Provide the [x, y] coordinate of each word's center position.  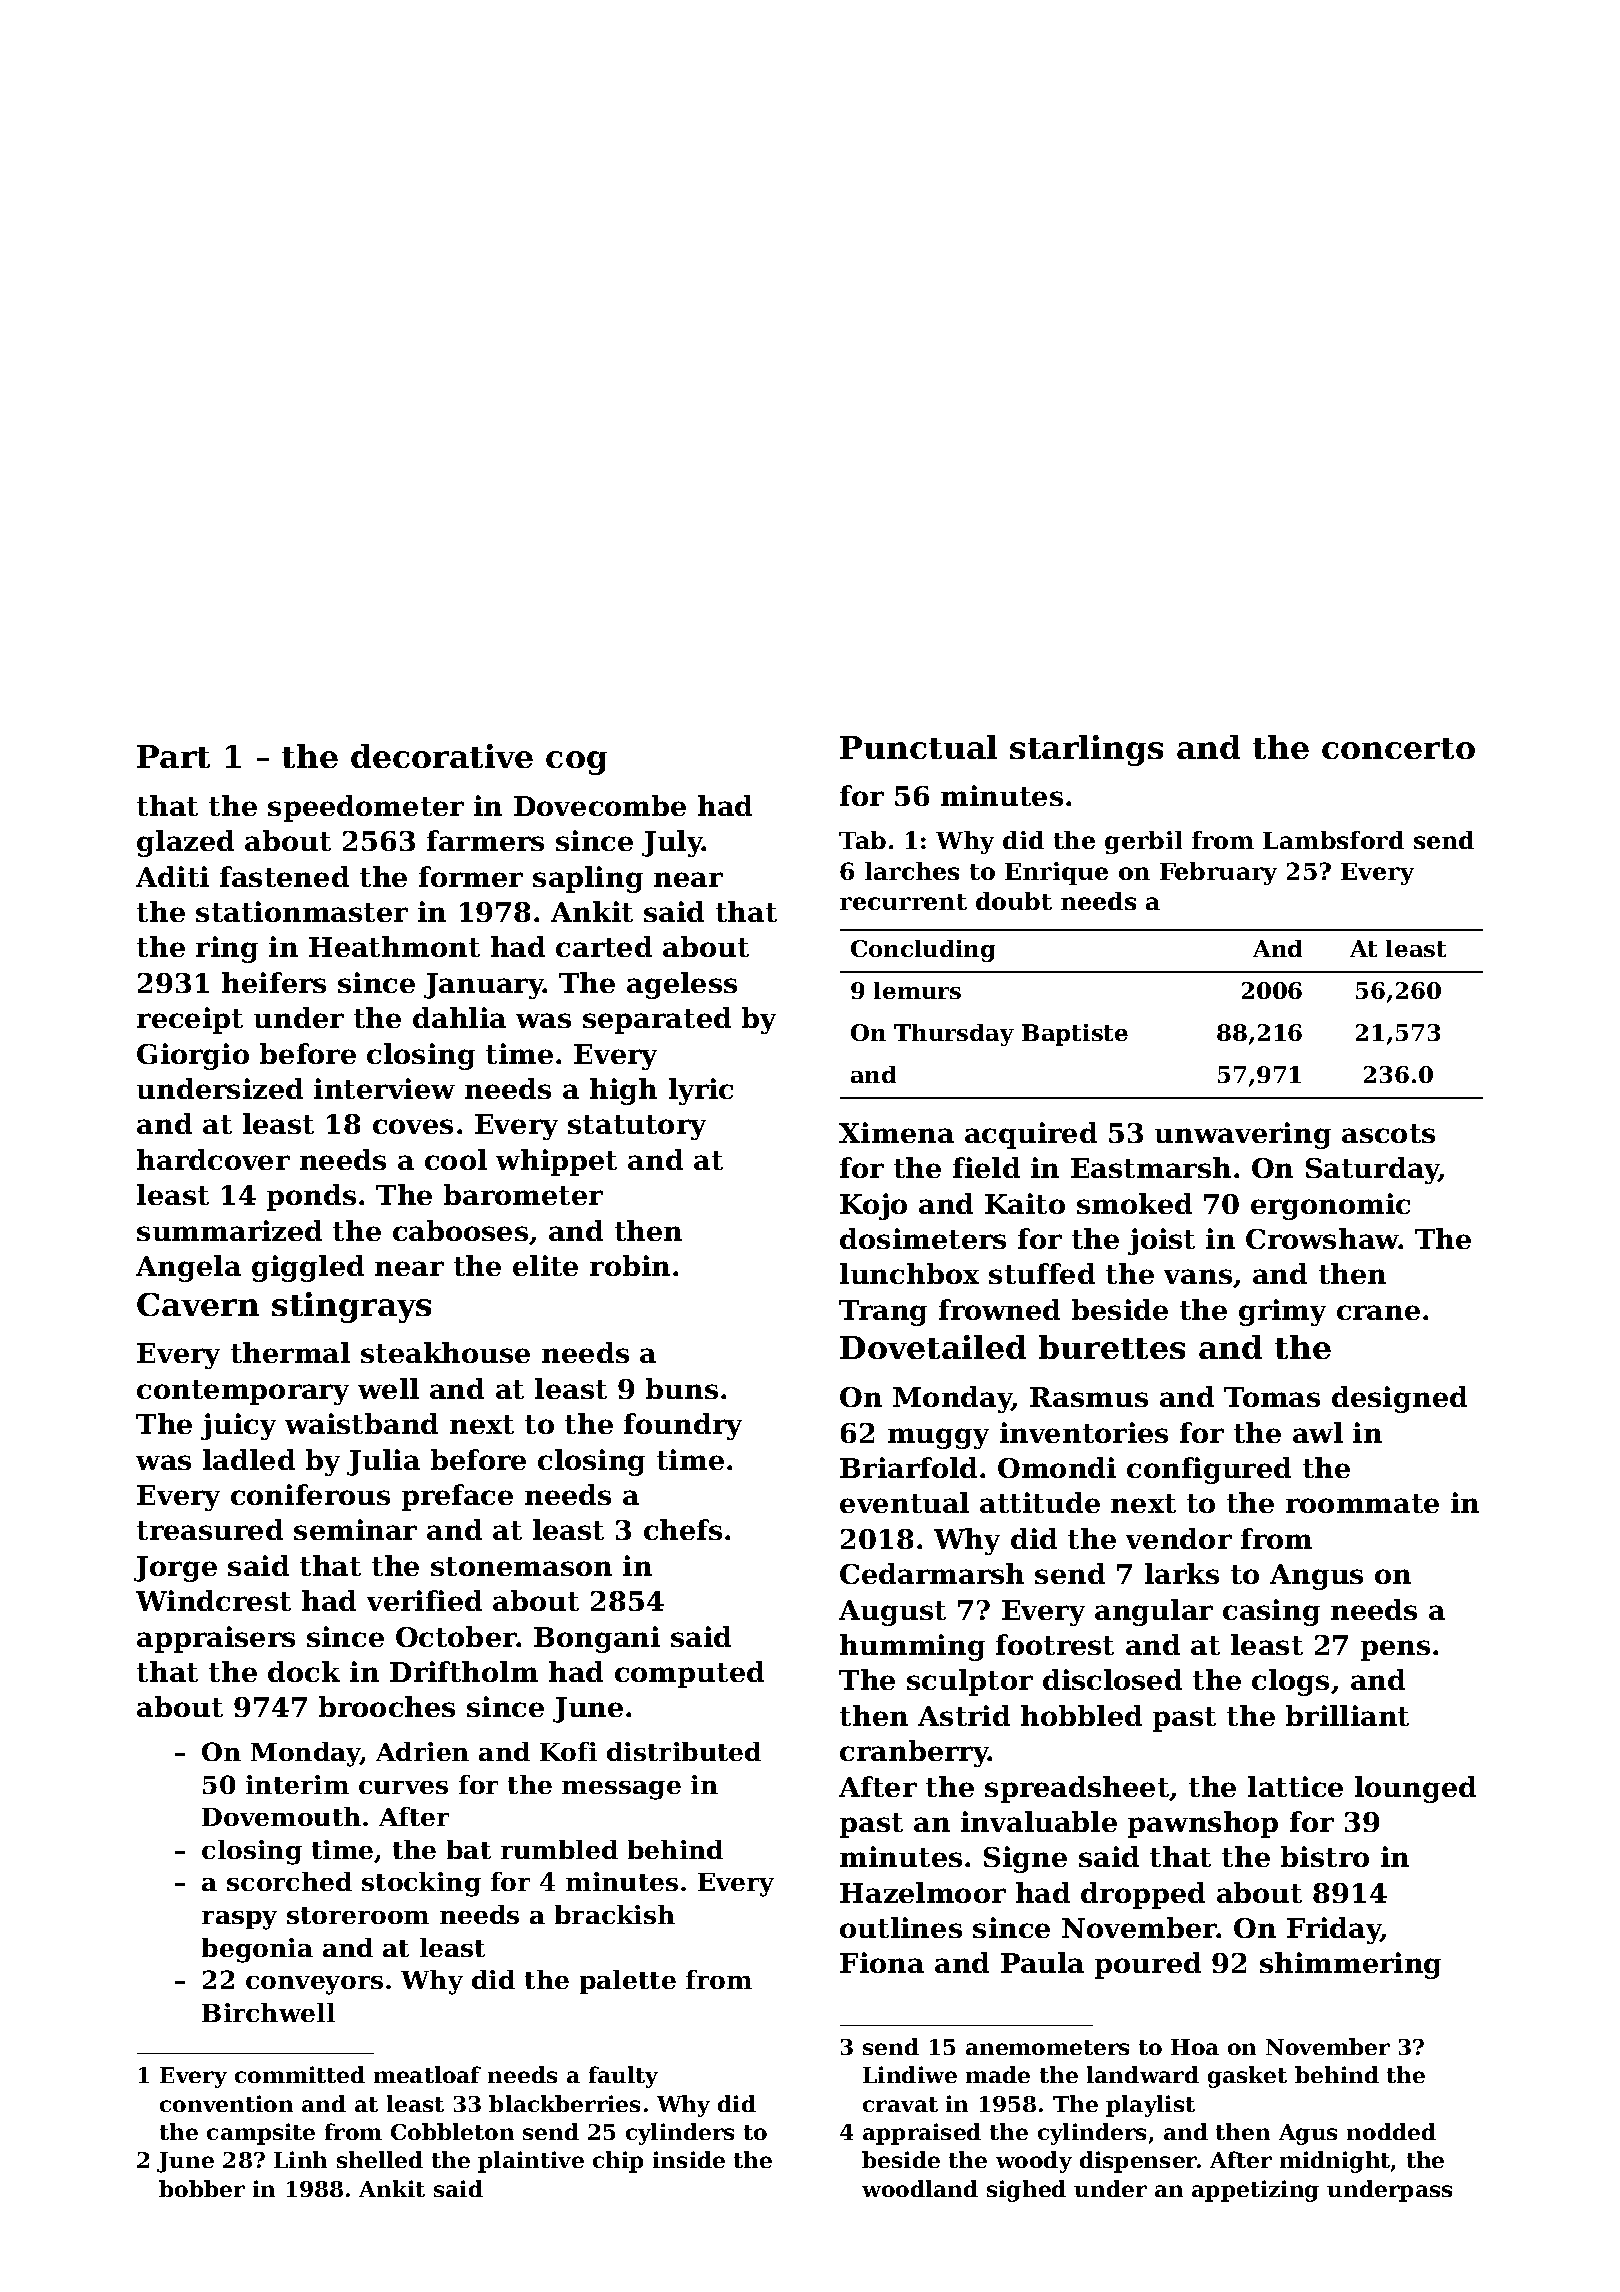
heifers [274, 982]
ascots [1388, 1133]
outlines [901, 1927]
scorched [289, 1881]
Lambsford [1333, 840]
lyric [701, 1091]
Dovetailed [933, 1347]
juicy [238, 1426]
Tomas [1272, 1397]
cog [576, 763]
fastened [284, 876]
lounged [1415, 1789]
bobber [202, 2188]
